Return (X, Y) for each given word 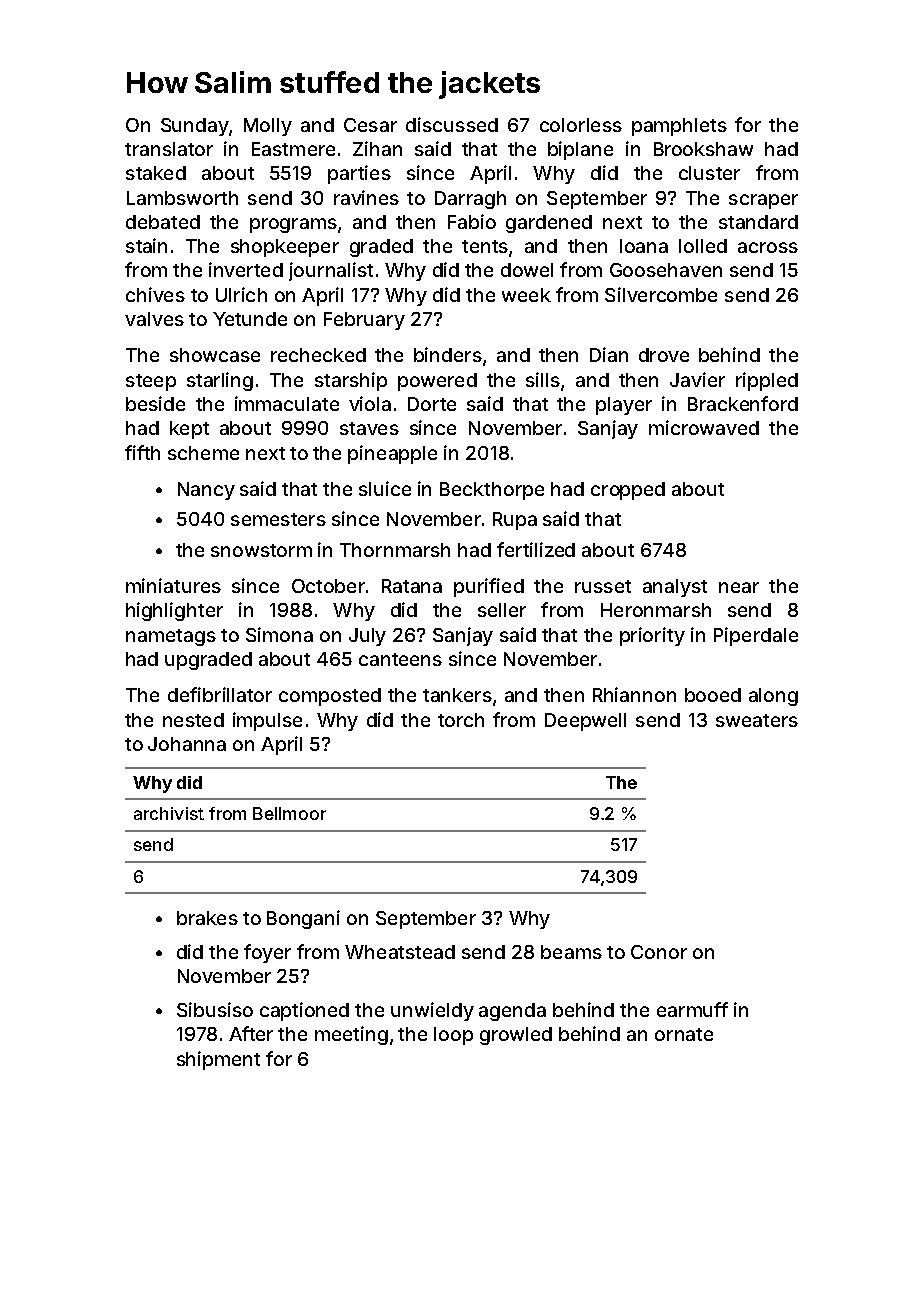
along (773, 697)
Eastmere (293, 149)
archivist (169, 813)
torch (461, 720)
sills (543, 379)
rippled (767, 381)
